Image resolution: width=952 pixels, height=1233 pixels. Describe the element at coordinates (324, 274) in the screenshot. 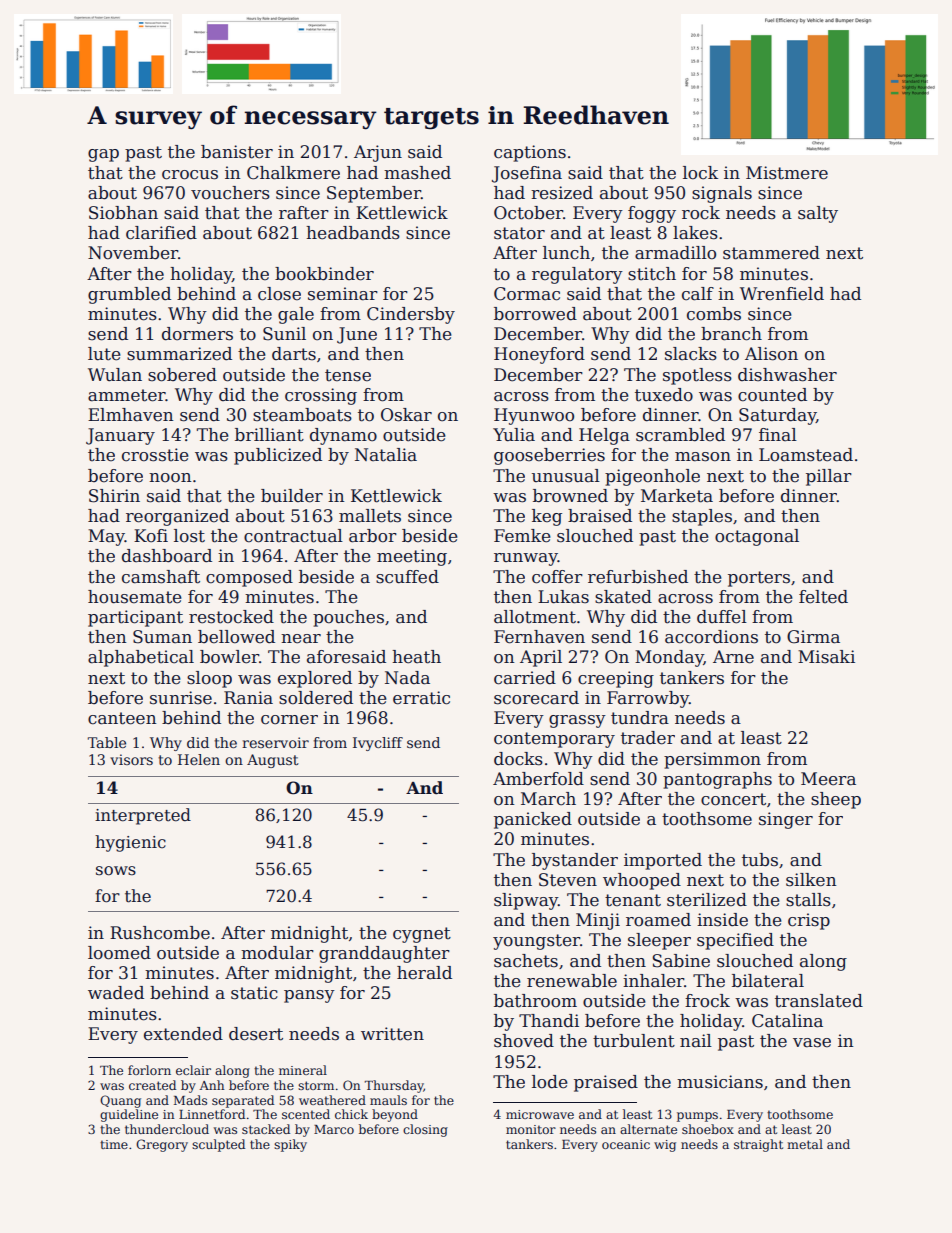

I see `bookbinder` at that location.
